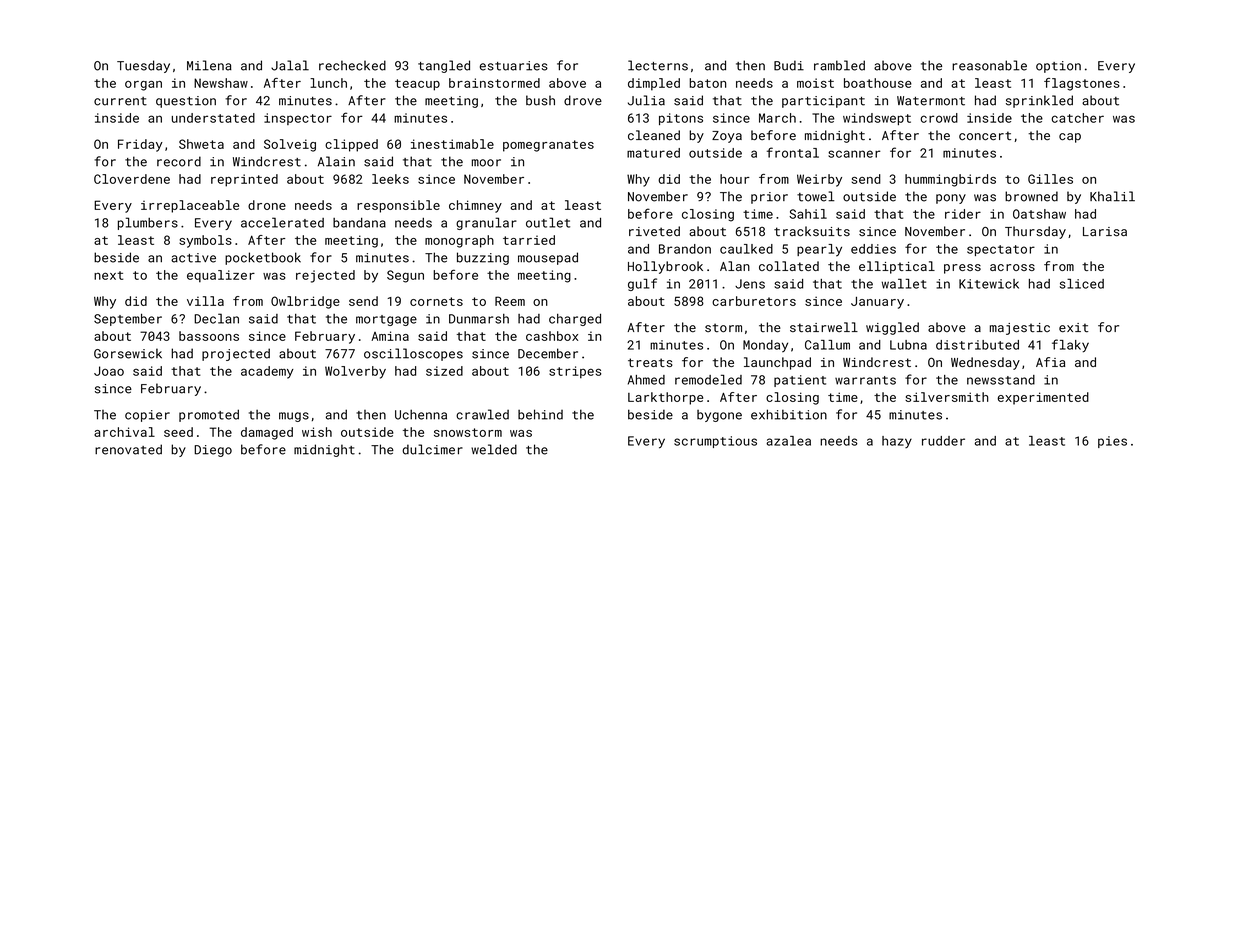 This document has height=952, width=1233. I want to click on matured, so click(653, 153).
